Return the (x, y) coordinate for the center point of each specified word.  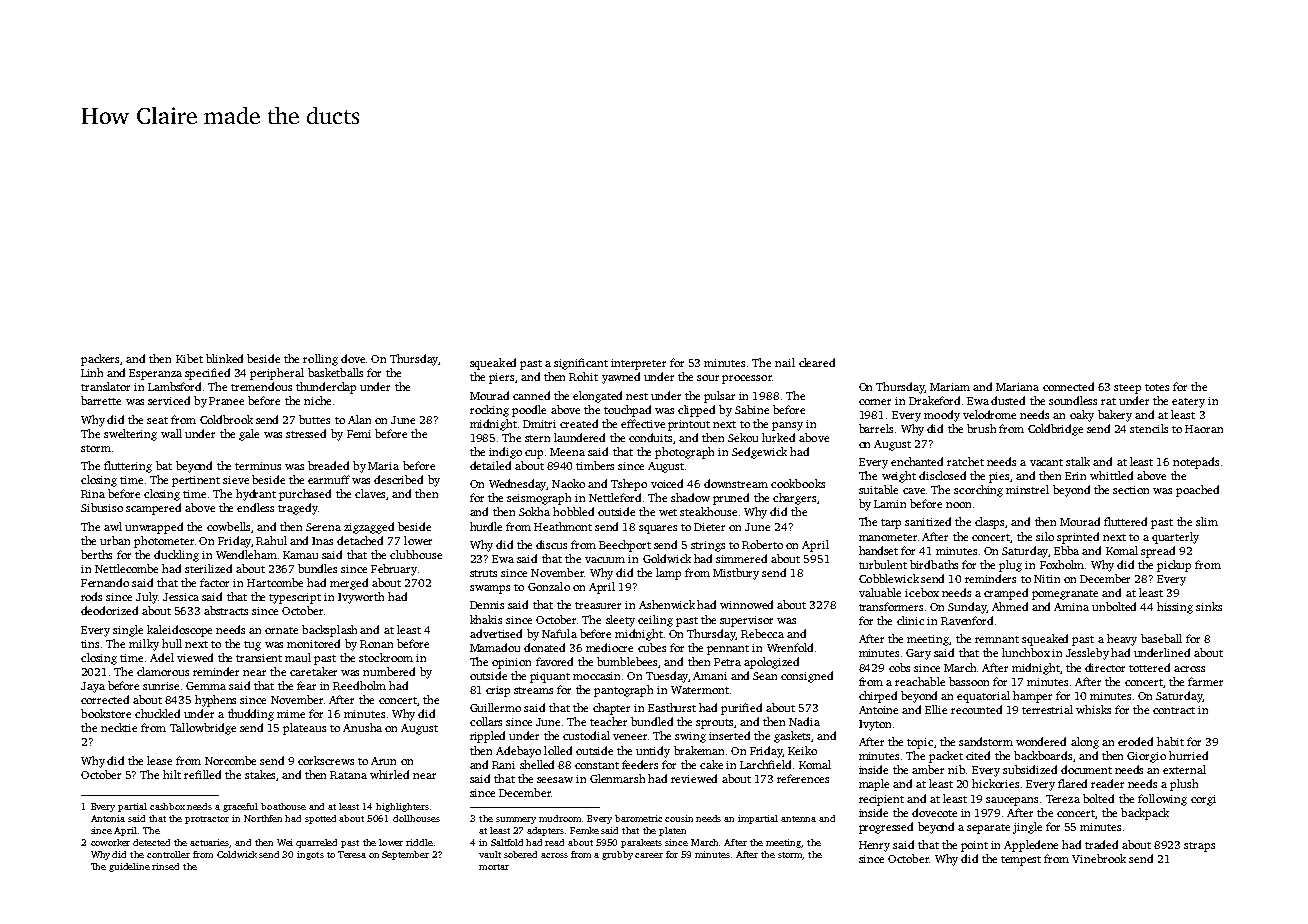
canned (531, 395)
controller (168, 854)
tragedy (298, 509)
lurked (778, 437)
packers (100, 360)
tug (252, 646)
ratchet (965, 461)
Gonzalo (549, 586)
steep (1127, 389)
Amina (1071, 607)
